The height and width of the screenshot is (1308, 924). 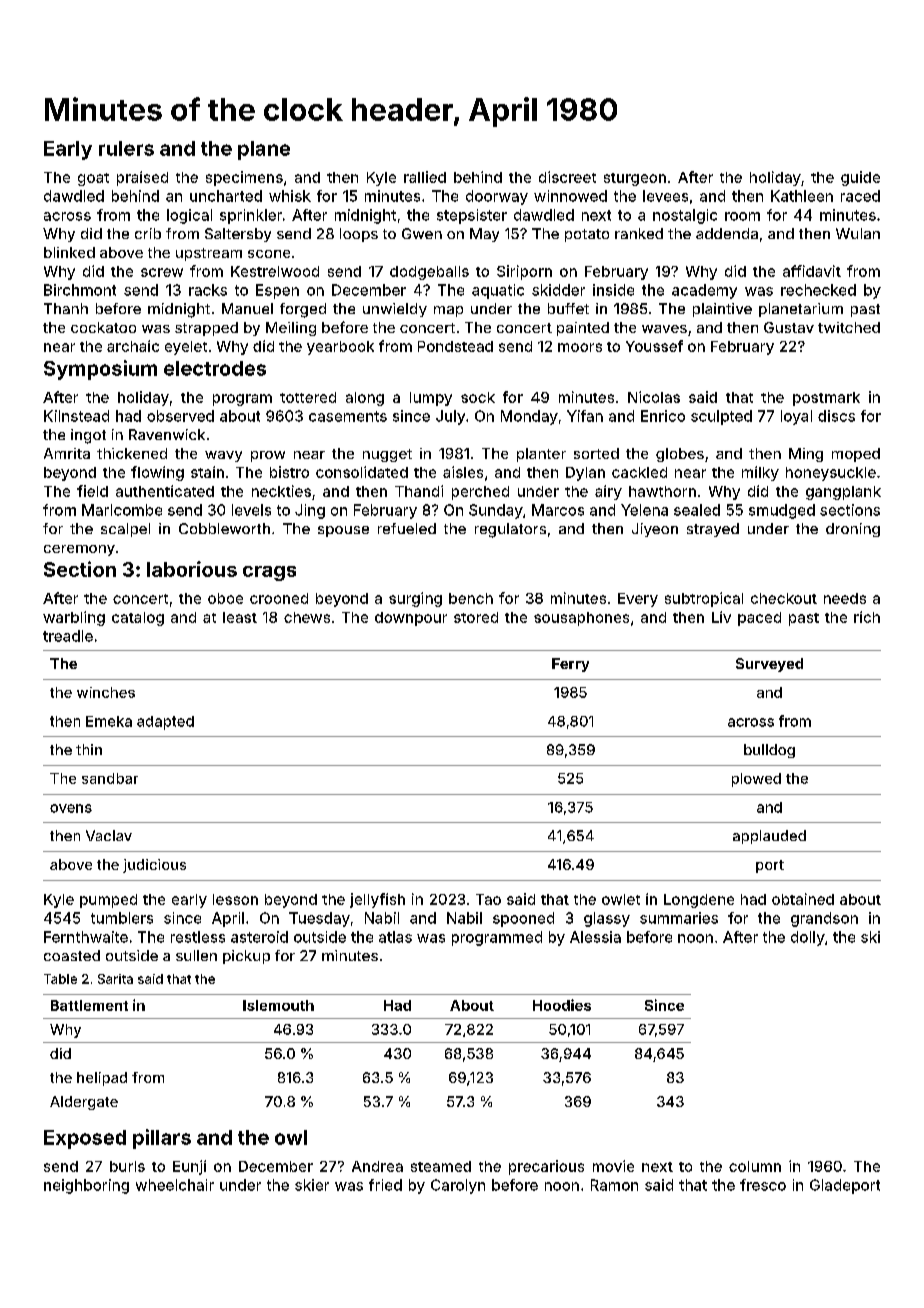 I want to click on Every, so click(x=638, y=600).
